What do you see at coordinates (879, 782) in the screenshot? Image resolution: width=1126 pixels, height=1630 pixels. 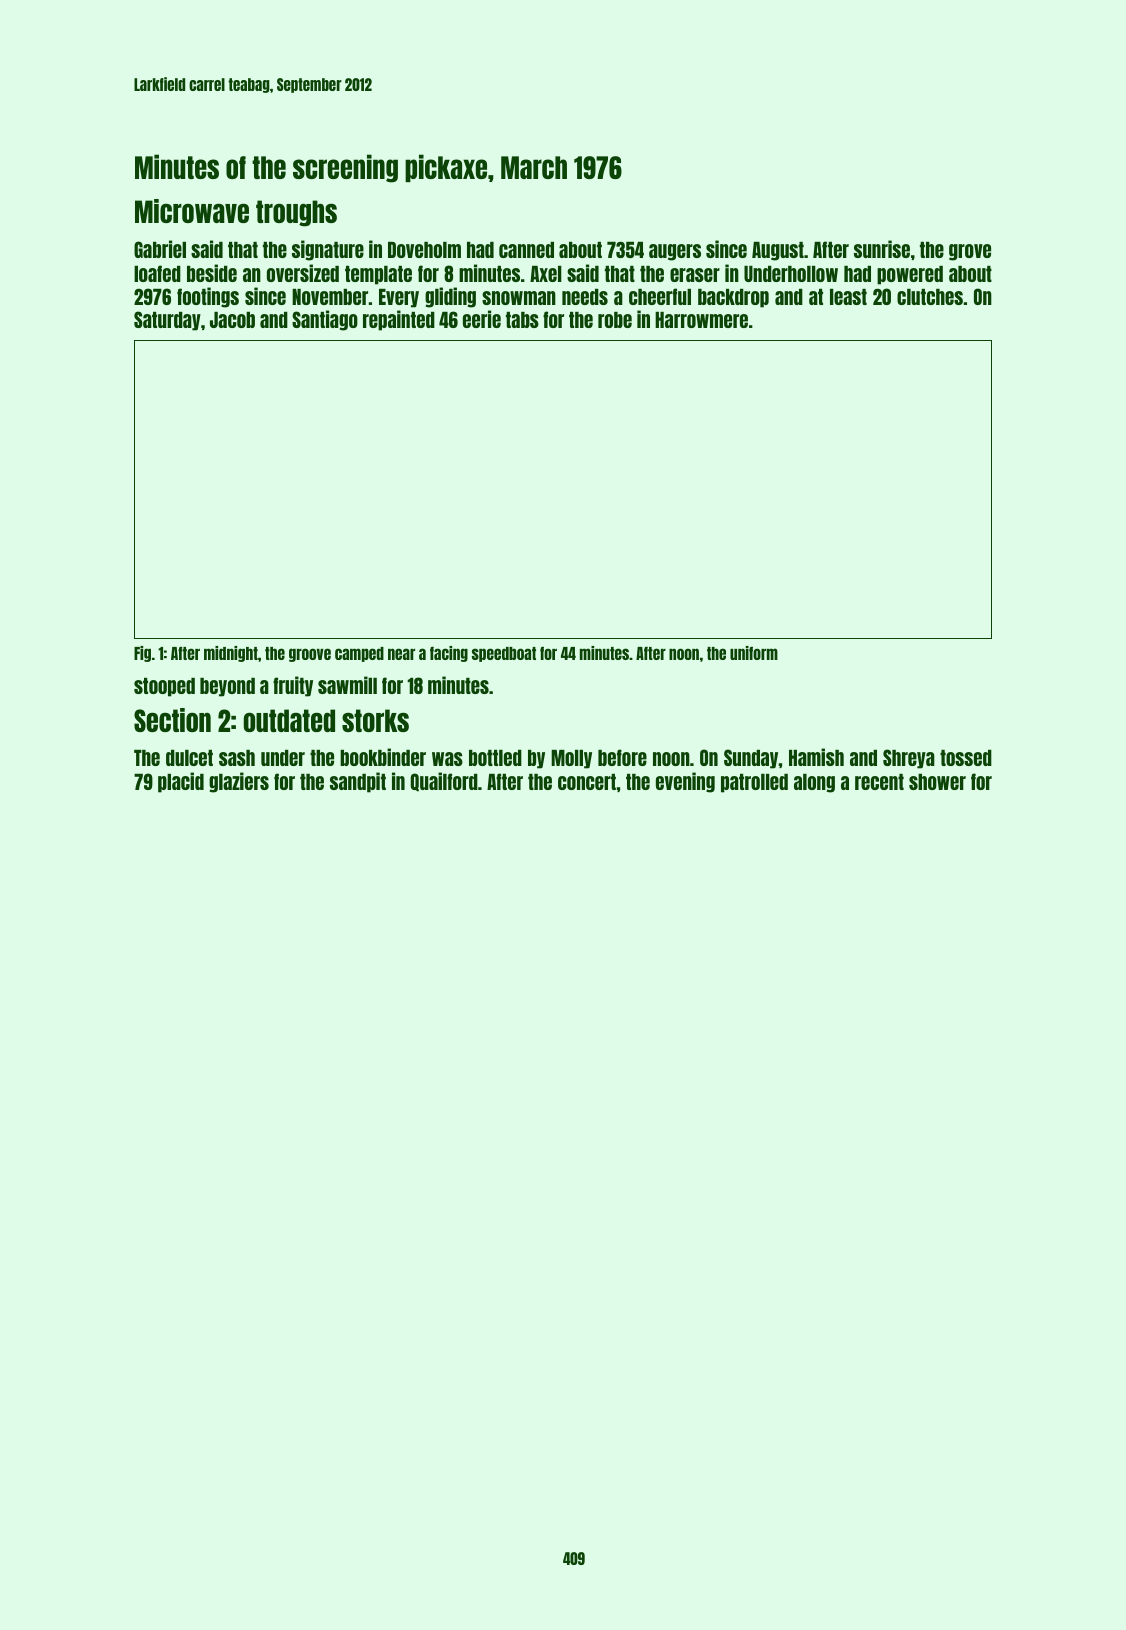 I see `recent` at bounding box center [879, 782].
